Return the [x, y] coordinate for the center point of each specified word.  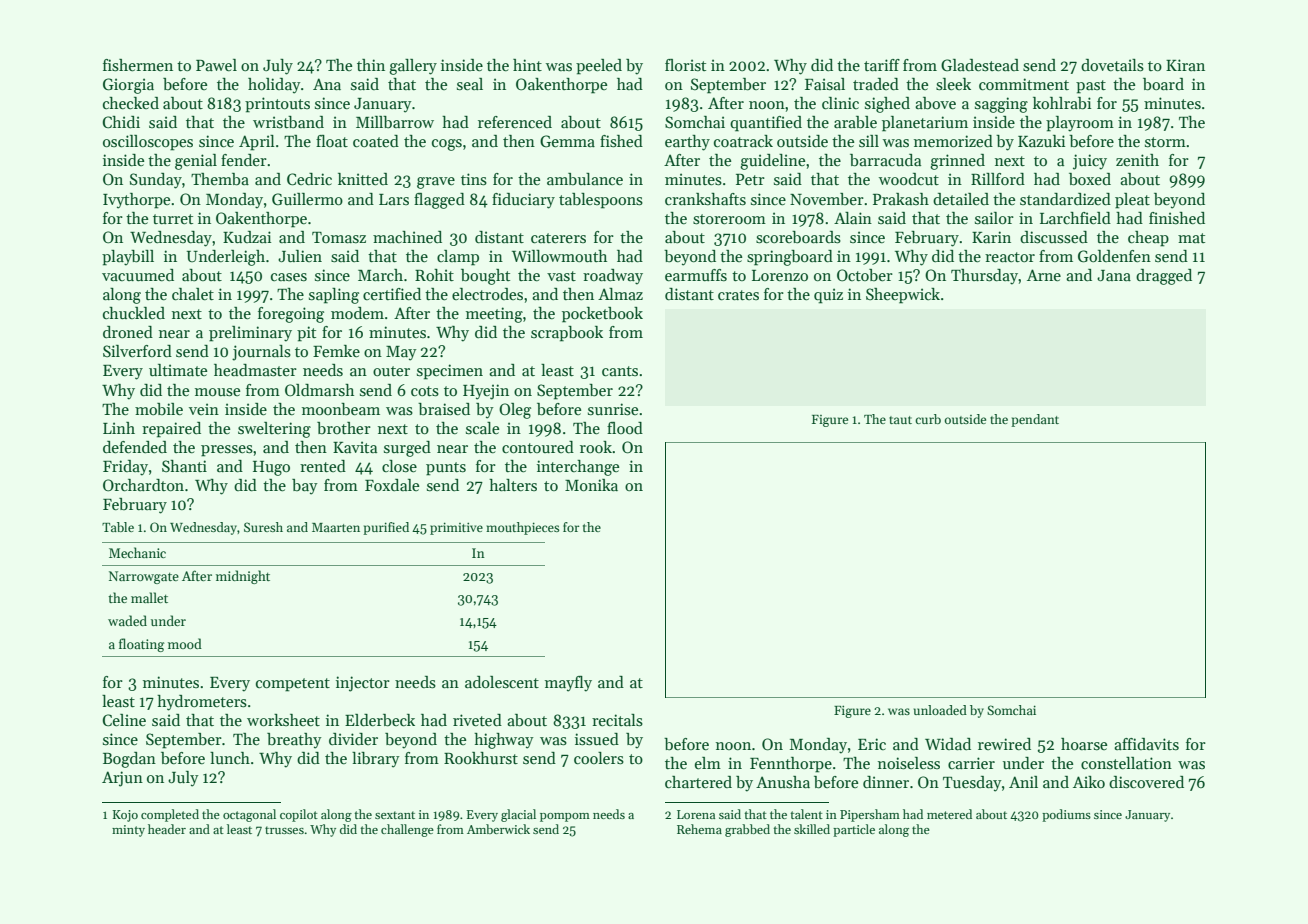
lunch [230, 758]
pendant [1035, 420]
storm [1165, 142]
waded [127, 620]
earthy [687, 143]
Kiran [1185, 65]
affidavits [1146, 744]
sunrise [613, 409]
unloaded [940, 710]
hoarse [1084, 744]
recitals [617, 720]
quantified [766, 124]
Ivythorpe [136, 201]
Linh [119, 428]
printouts [277, 105]
